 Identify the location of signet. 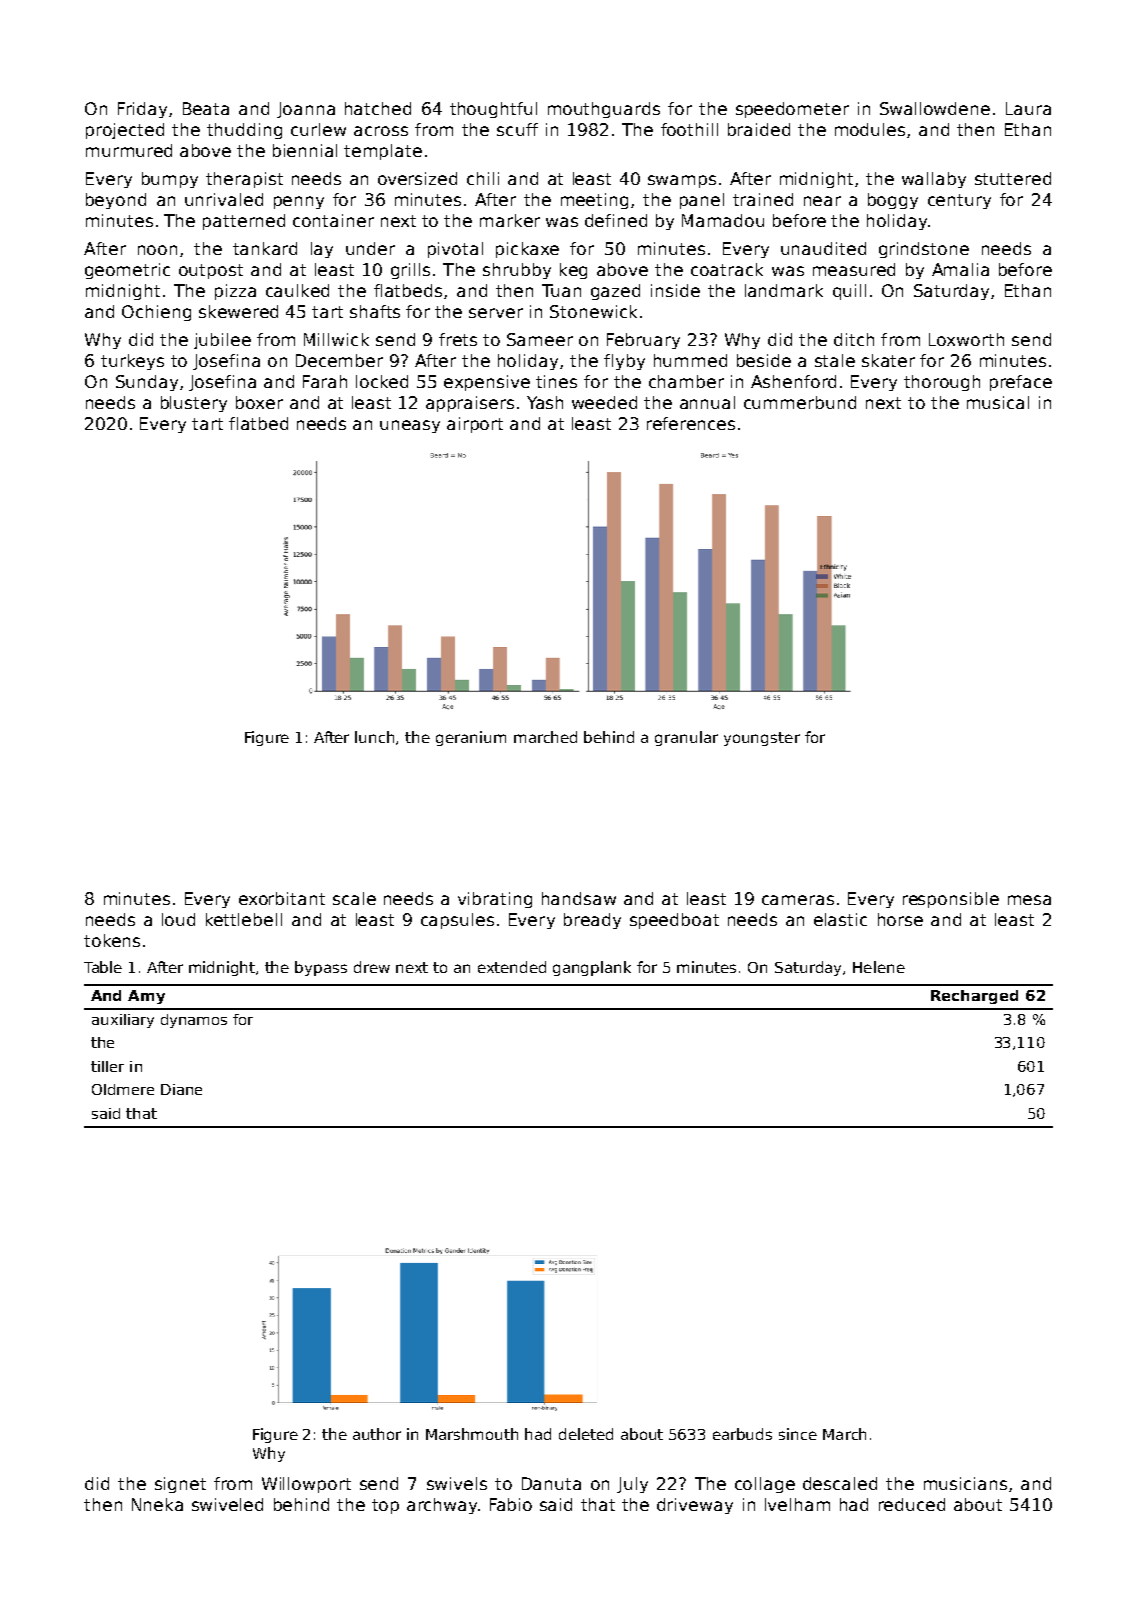
(180, 1485).
